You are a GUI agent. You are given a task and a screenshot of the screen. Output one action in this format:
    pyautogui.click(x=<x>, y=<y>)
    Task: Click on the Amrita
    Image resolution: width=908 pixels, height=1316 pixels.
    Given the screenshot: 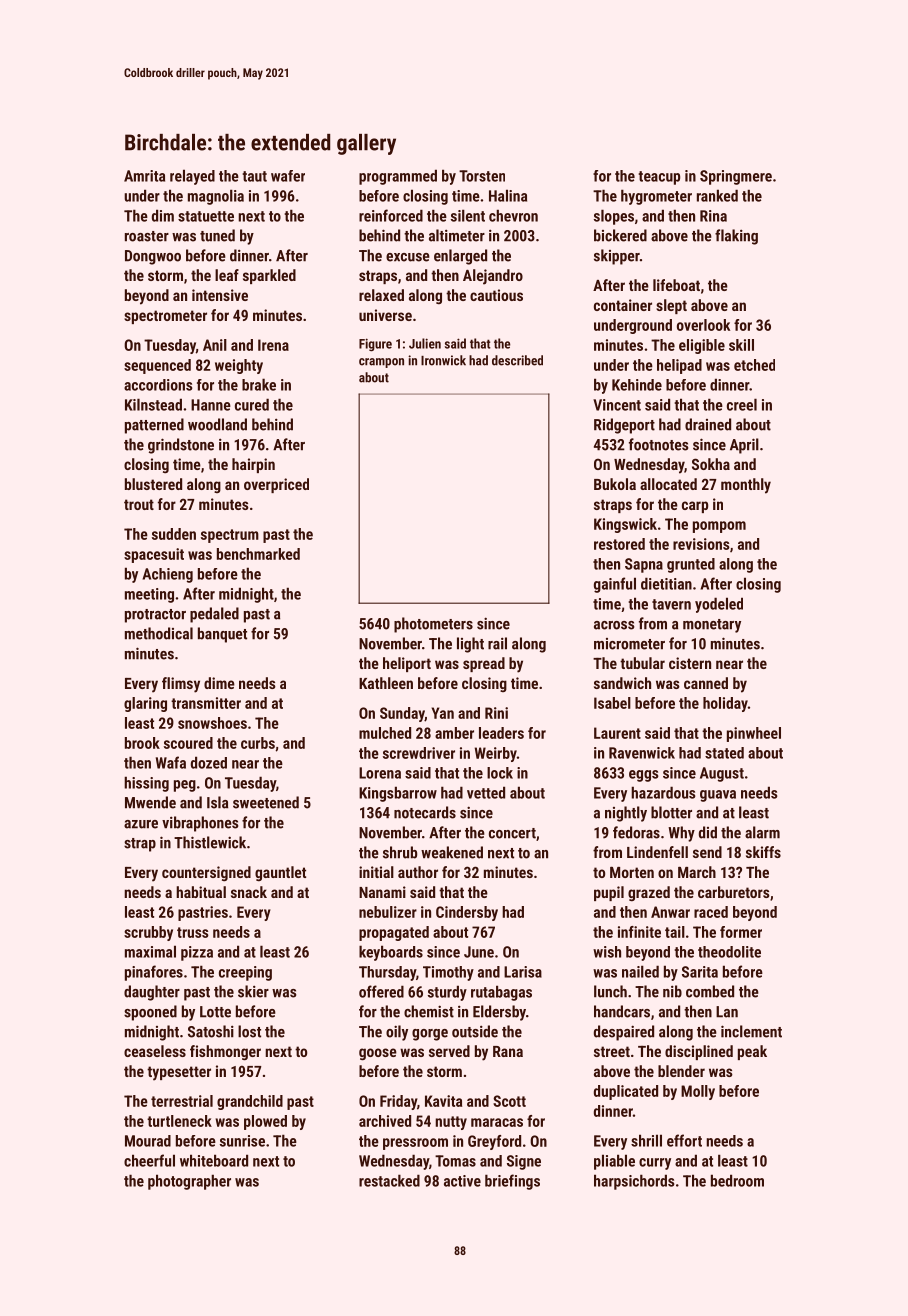 What is the action you would take?
    pyautogui.click(x=144, y=176)
